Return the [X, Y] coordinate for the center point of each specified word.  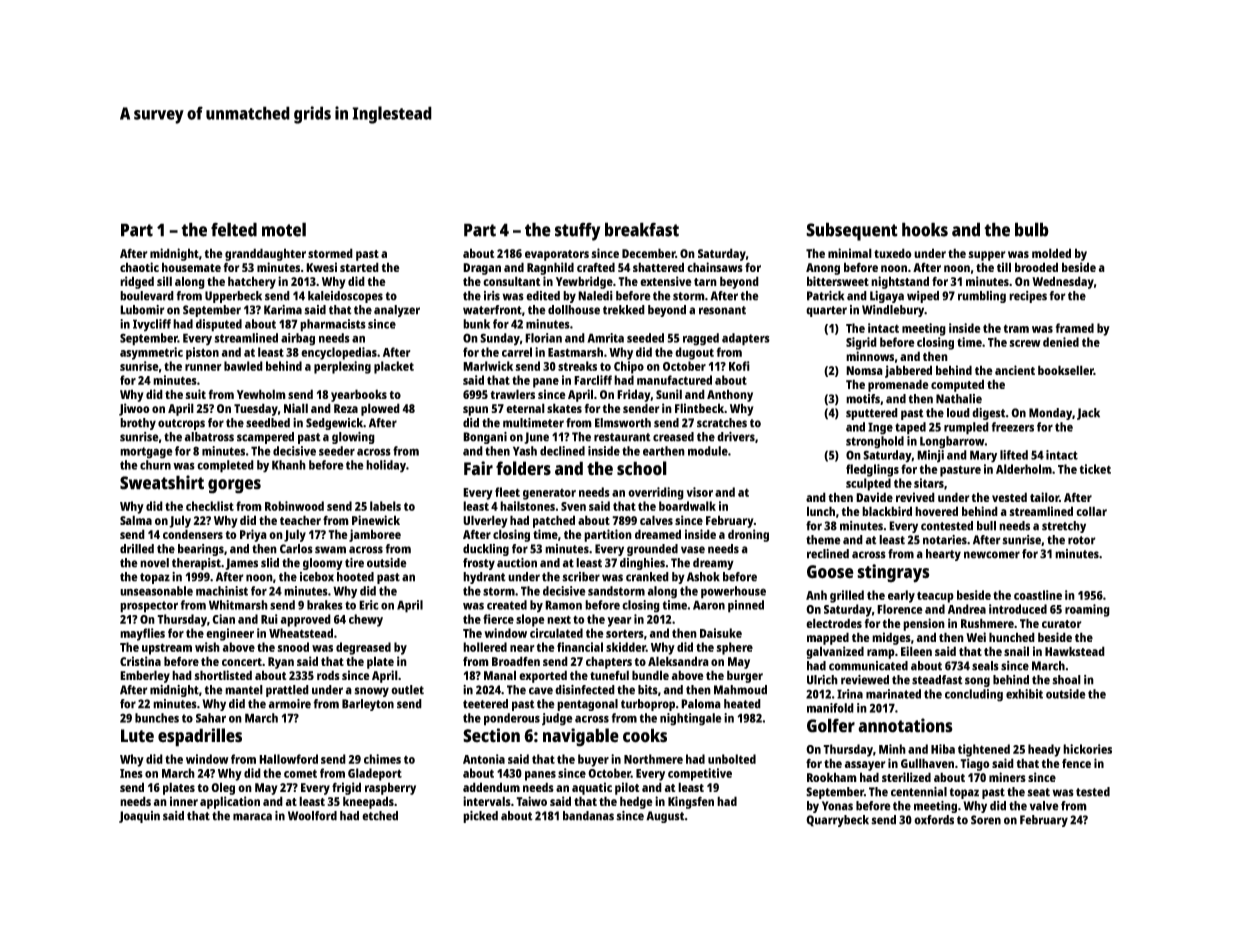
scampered [265, 438]
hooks [925, 229]
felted [234, 229]
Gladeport [375, 774]
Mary [983, 456]
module [708, 451]
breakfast [642, 229]
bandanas [588, 816]
